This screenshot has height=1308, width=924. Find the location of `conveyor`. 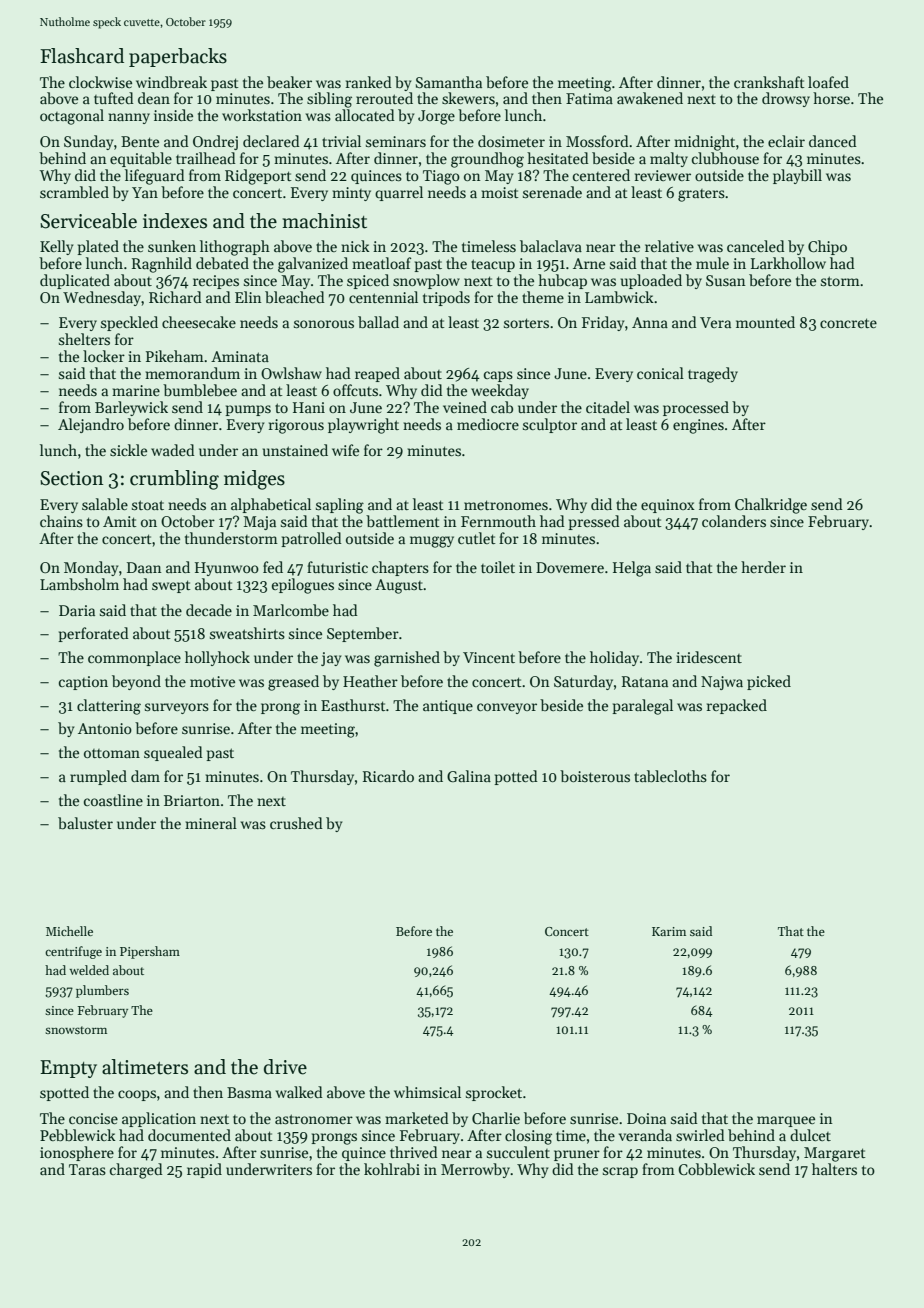

conveyor is located at coordinates (507, 708).
